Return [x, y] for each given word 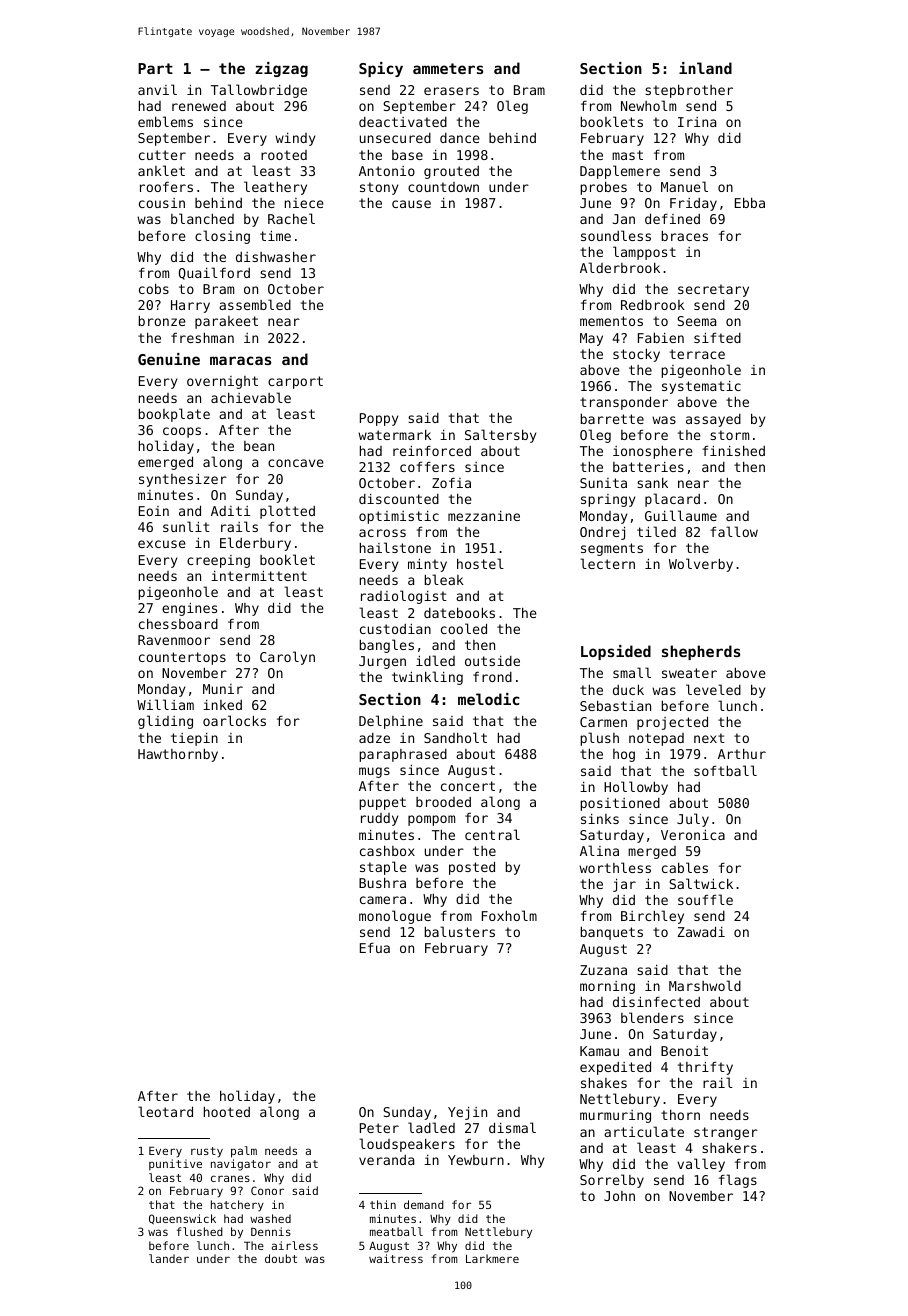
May [591, 339]
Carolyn [287, 658]
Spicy [381, 69]
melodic [489, 699]
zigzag [281, 69]
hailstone [395, 547]
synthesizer [183, 480]
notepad [656, 739]
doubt [281, 1258]
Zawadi [701, 931]
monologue [395, 917]
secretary [713, 290]
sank [652, 483]
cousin [162, 203]
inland [705, 68]
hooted [227, 1111]
